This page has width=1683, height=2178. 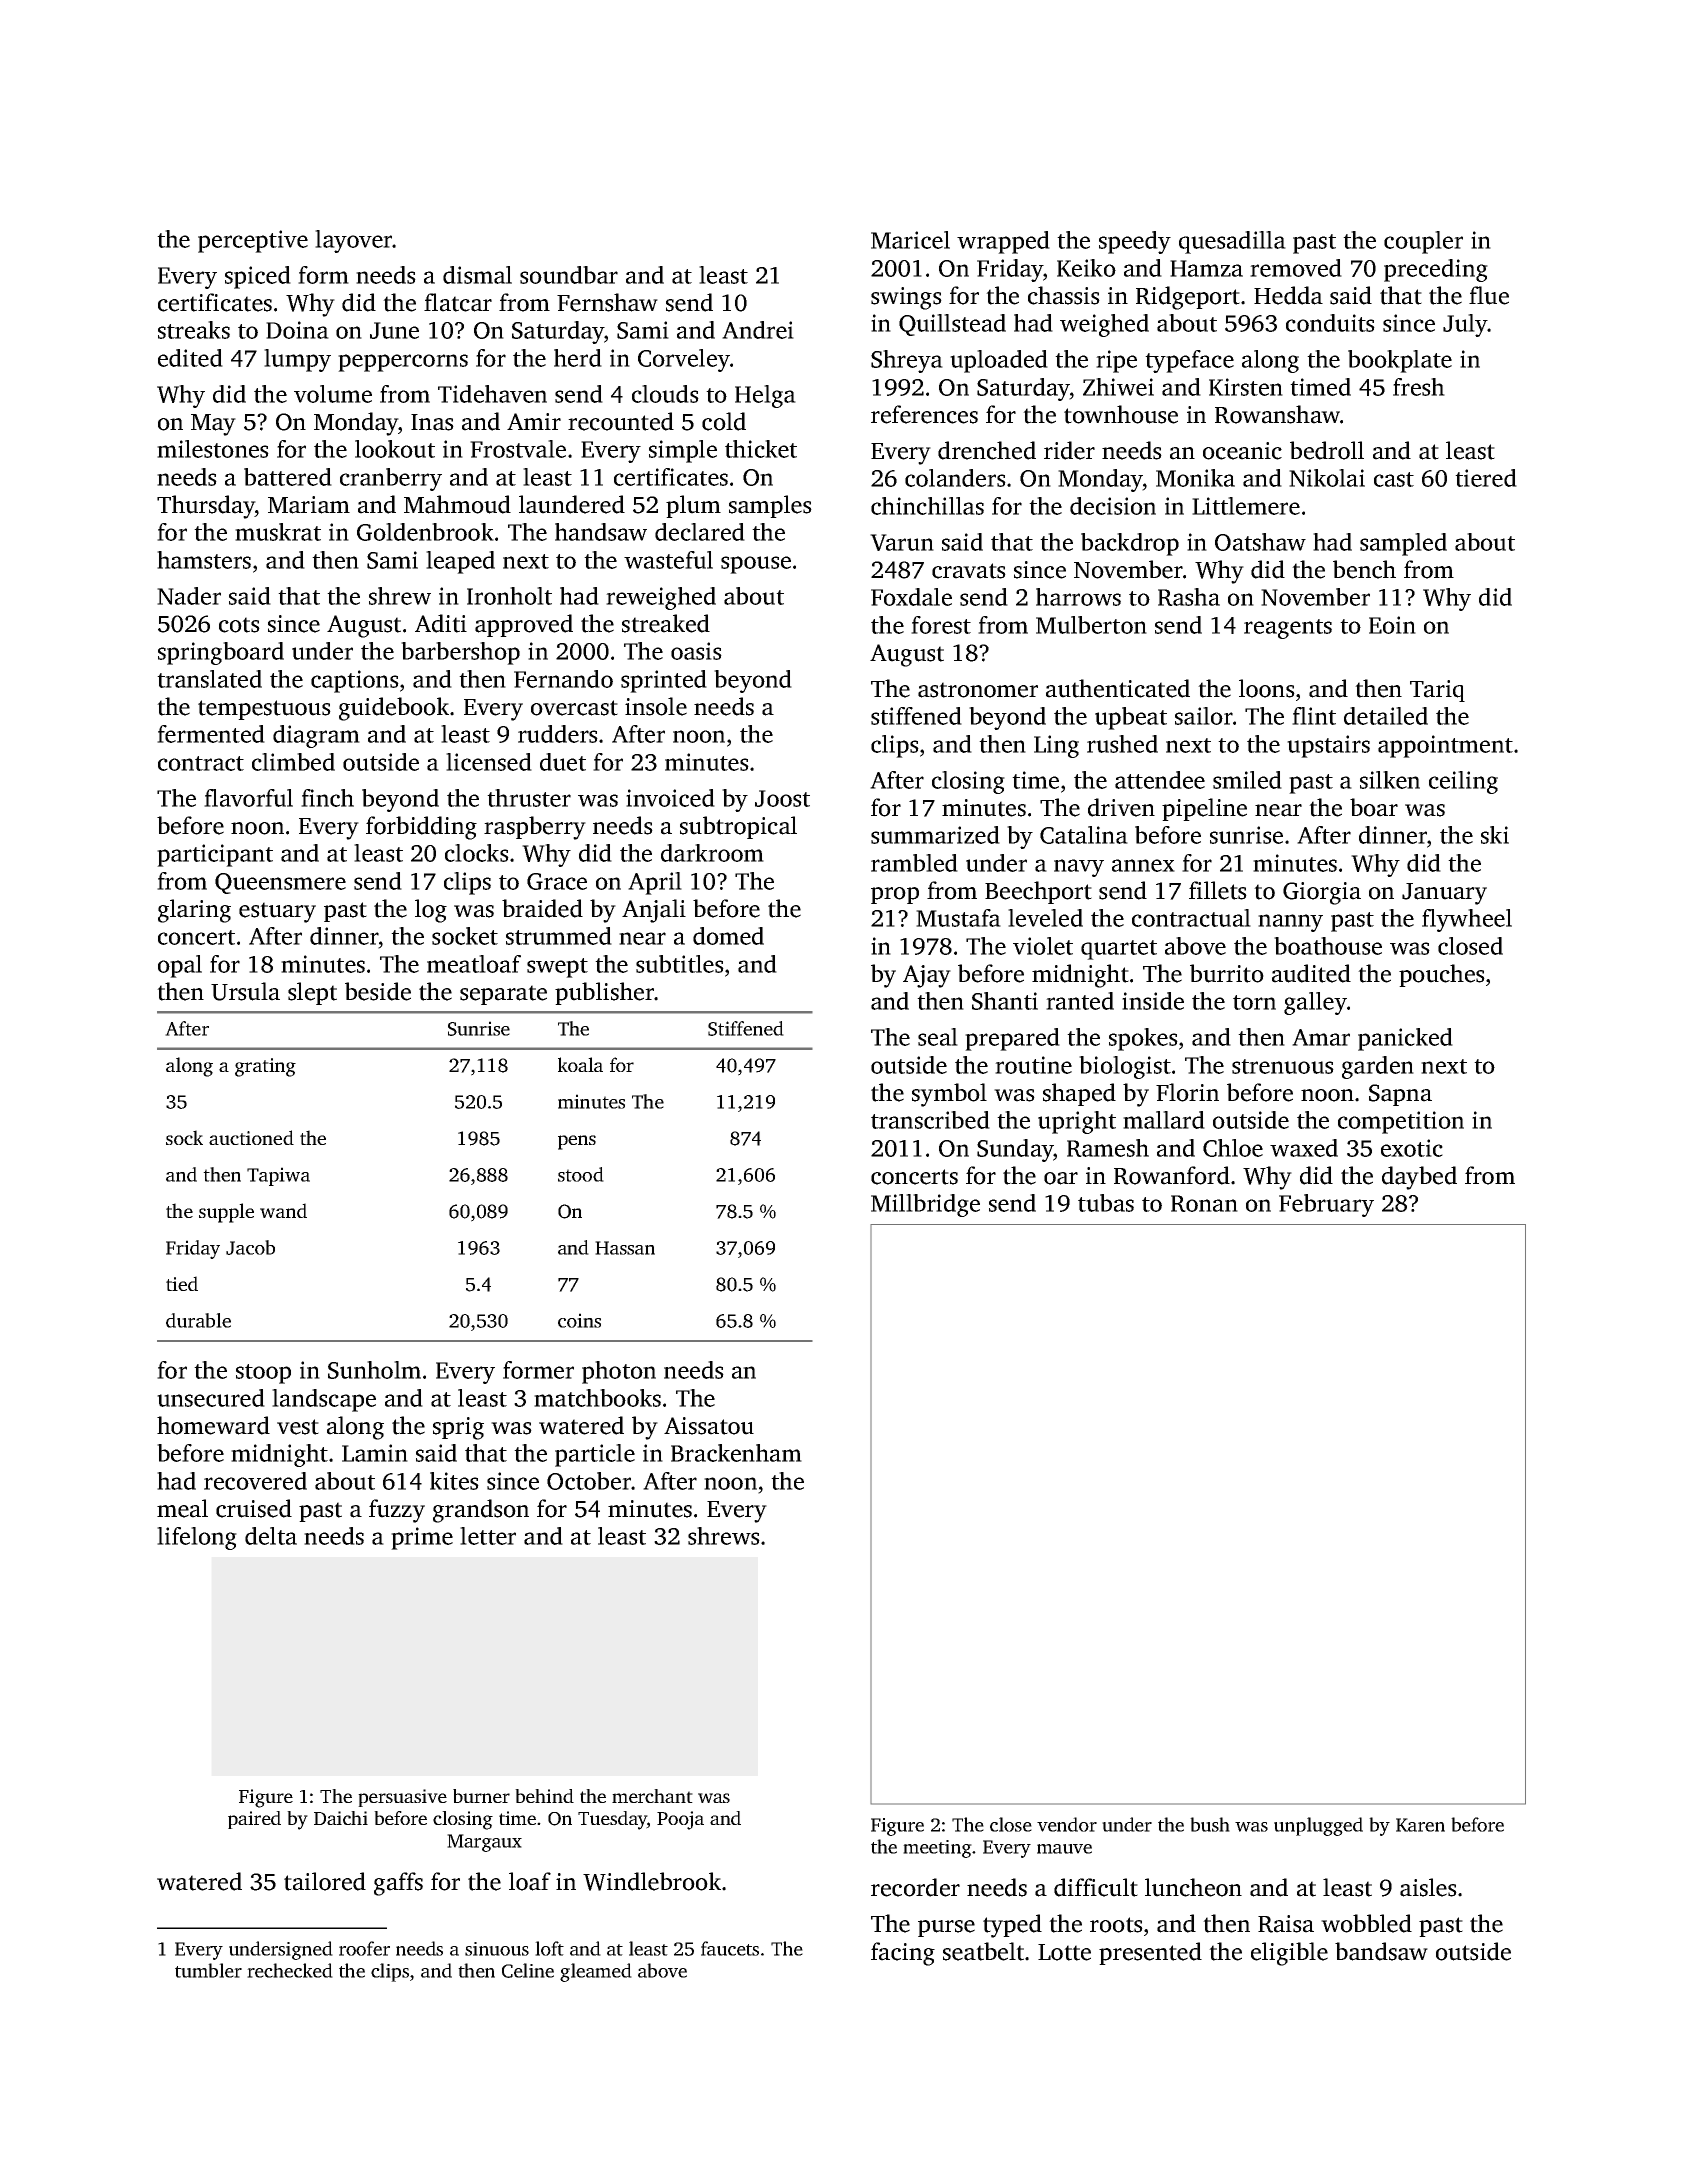 I want to click on Margaux, so click(x=484, y=1843).
